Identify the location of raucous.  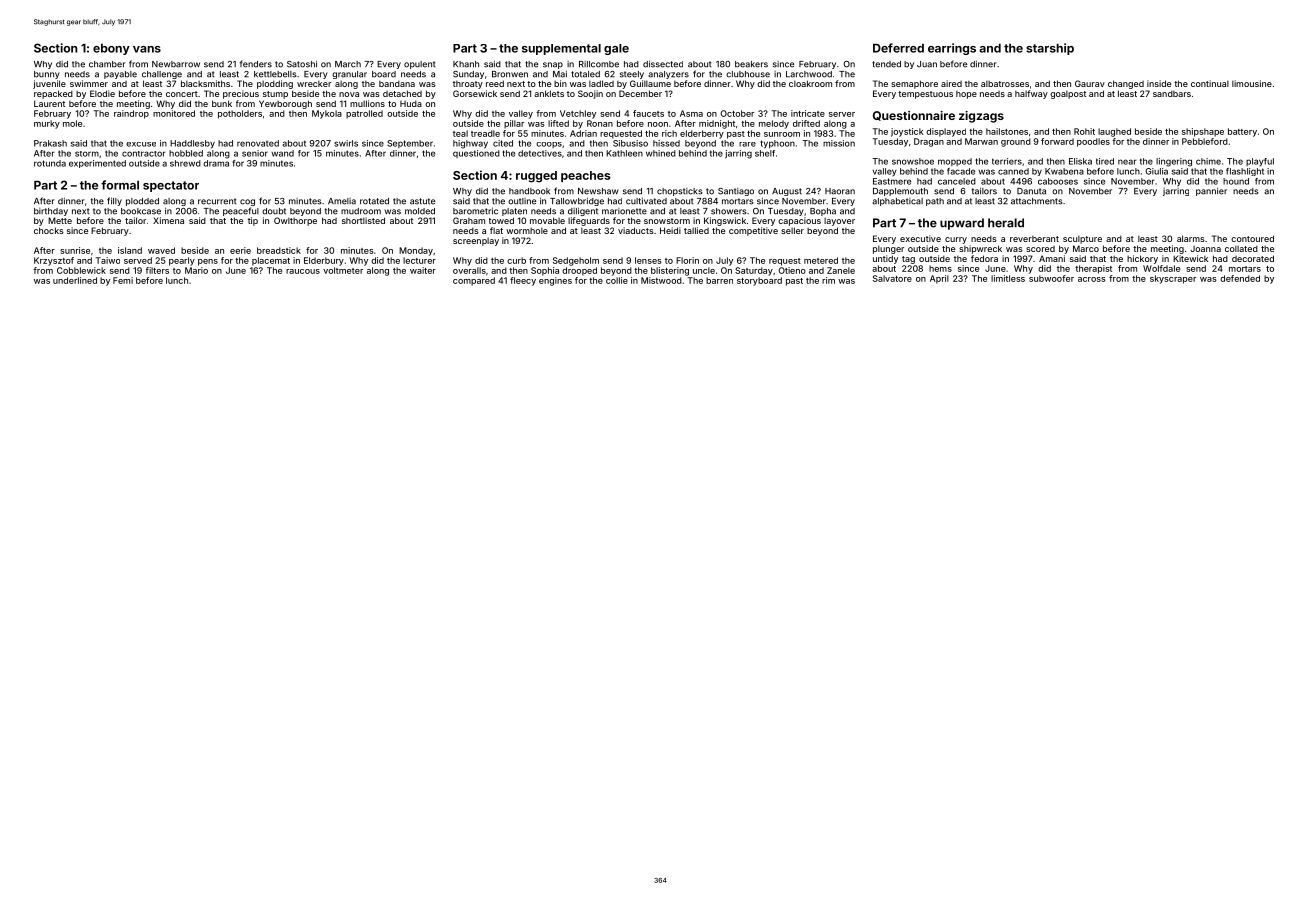
(303, 271).
